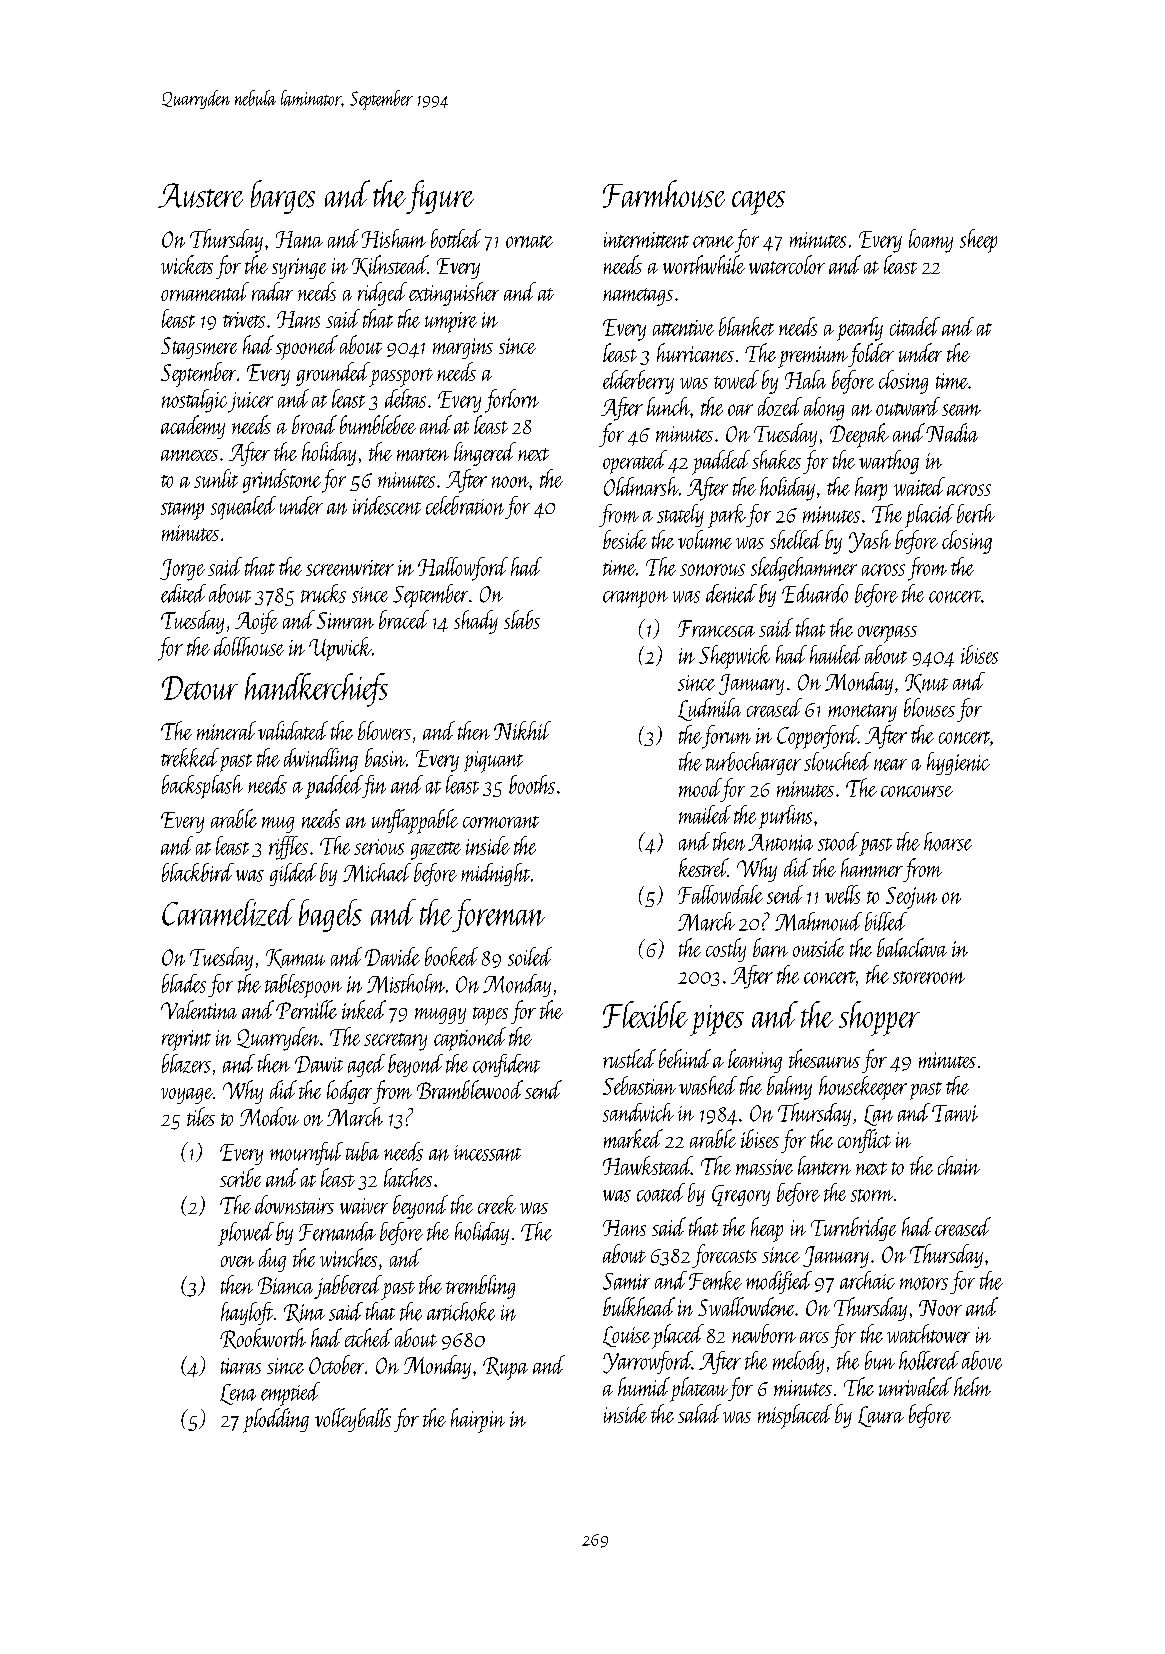  What do you see at coordinates (915, 326) in the document?
I see `citadel` at bounding box center [915, 326].
